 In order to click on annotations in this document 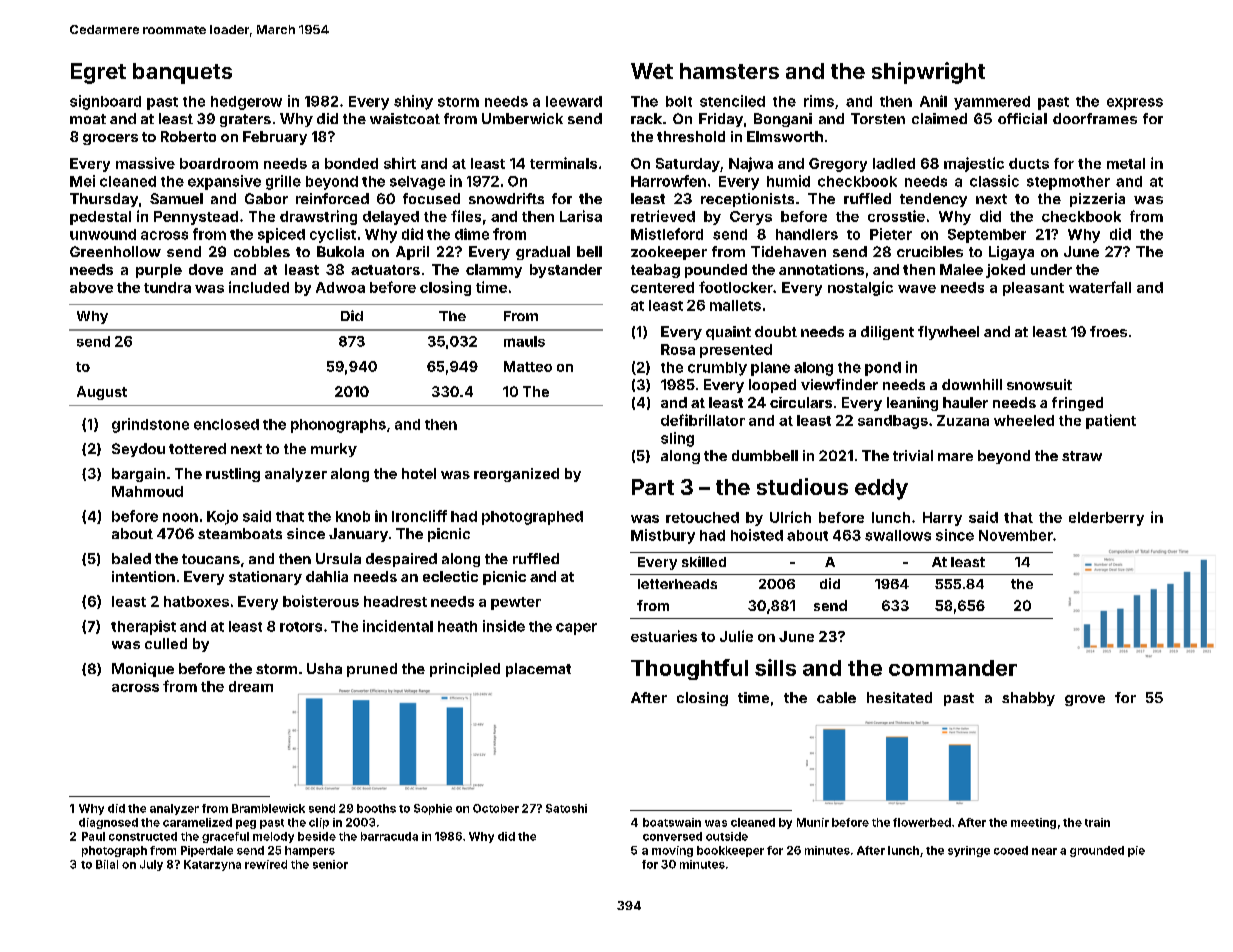, I will do `click(821, 269)`.
